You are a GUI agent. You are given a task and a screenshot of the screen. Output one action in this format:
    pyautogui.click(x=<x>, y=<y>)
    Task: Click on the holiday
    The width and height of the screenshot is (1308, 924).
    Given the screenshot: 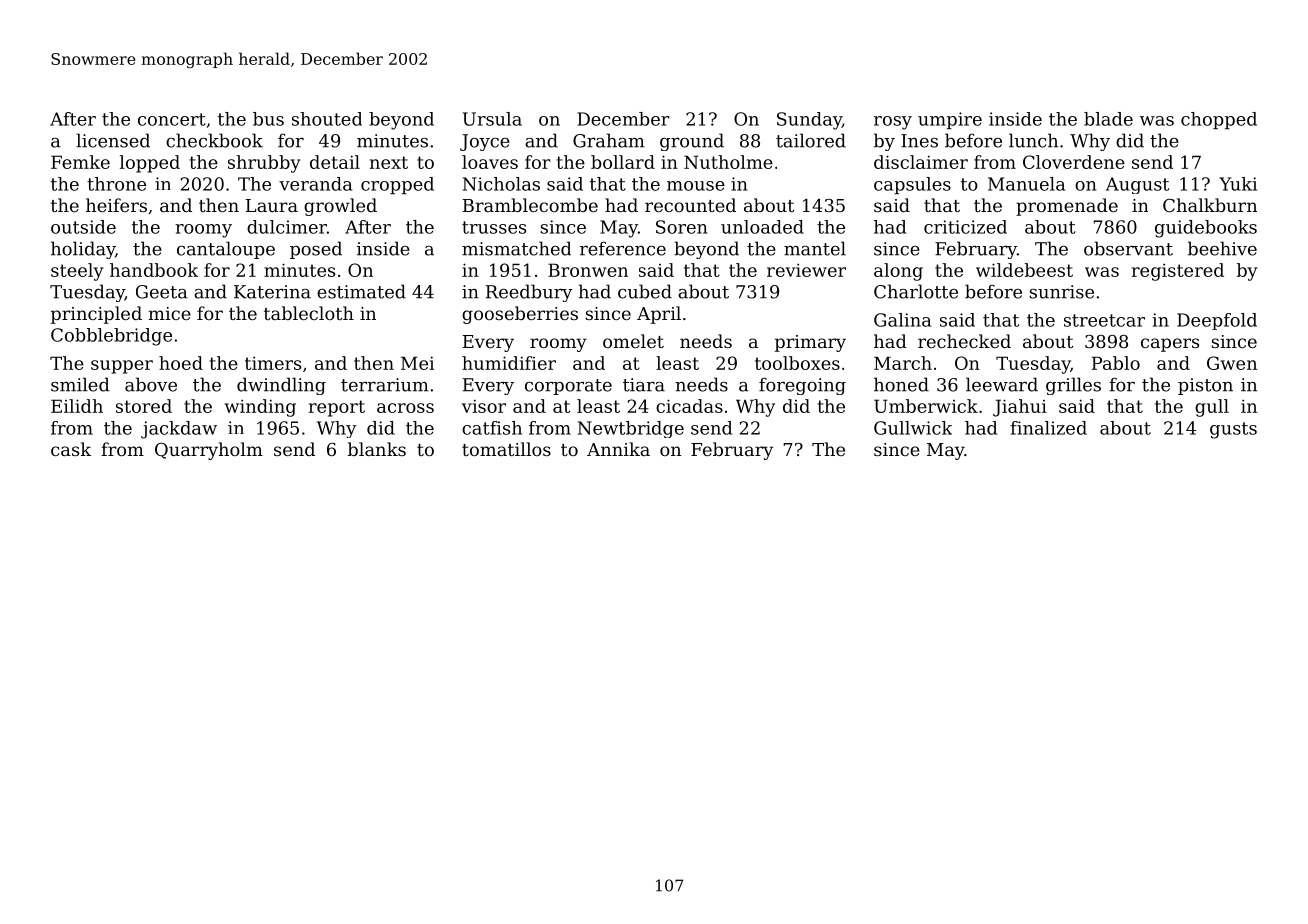 What is the action you would take?
    pyautogui.click(x=83, y=250)
